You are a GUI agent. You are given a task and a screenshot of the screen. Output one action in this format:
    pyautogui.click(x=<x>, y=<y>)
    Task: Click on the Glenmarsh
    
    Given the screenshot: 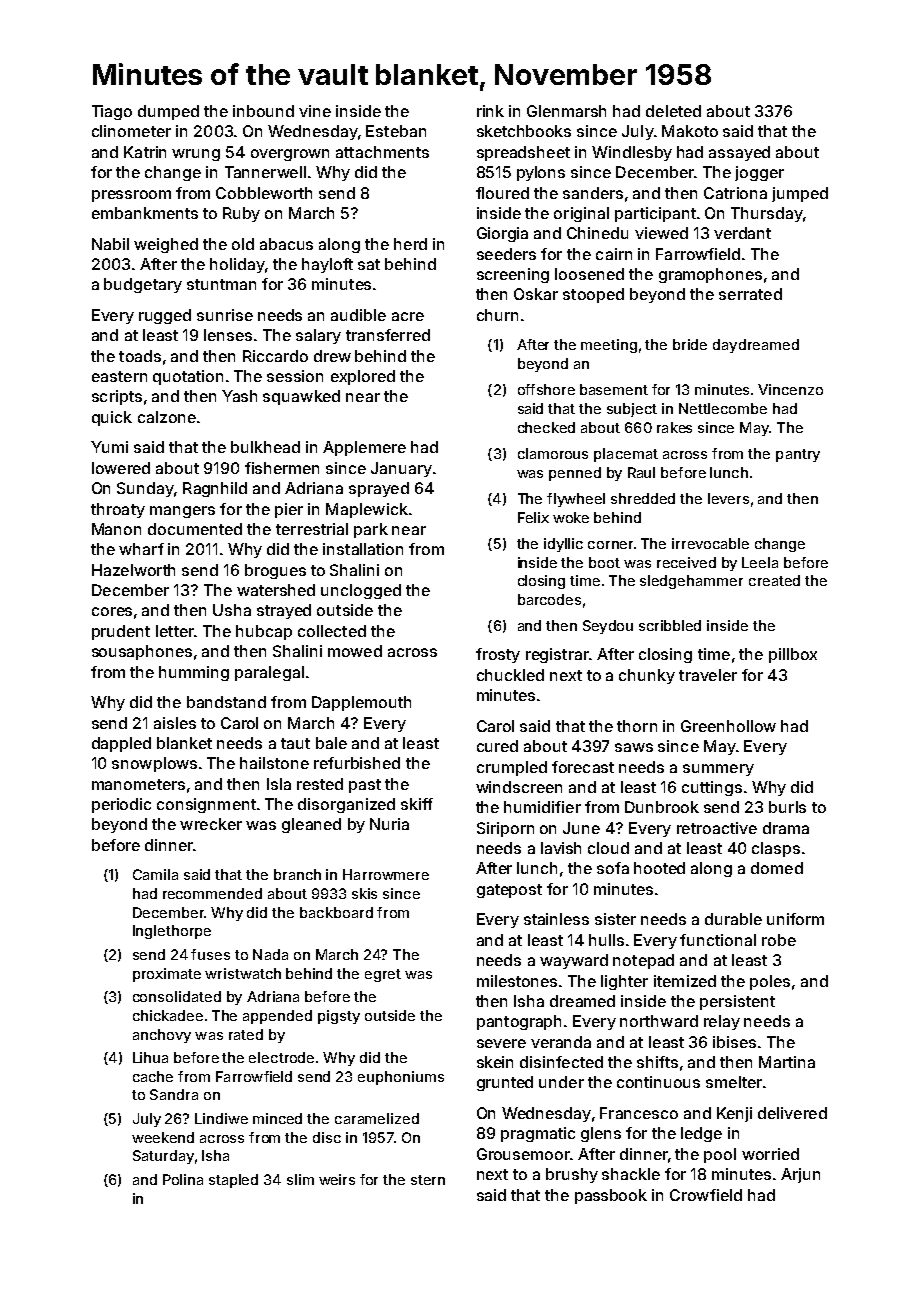 What is the action you would take?
    pyautogui.click(x=566, y=111)
